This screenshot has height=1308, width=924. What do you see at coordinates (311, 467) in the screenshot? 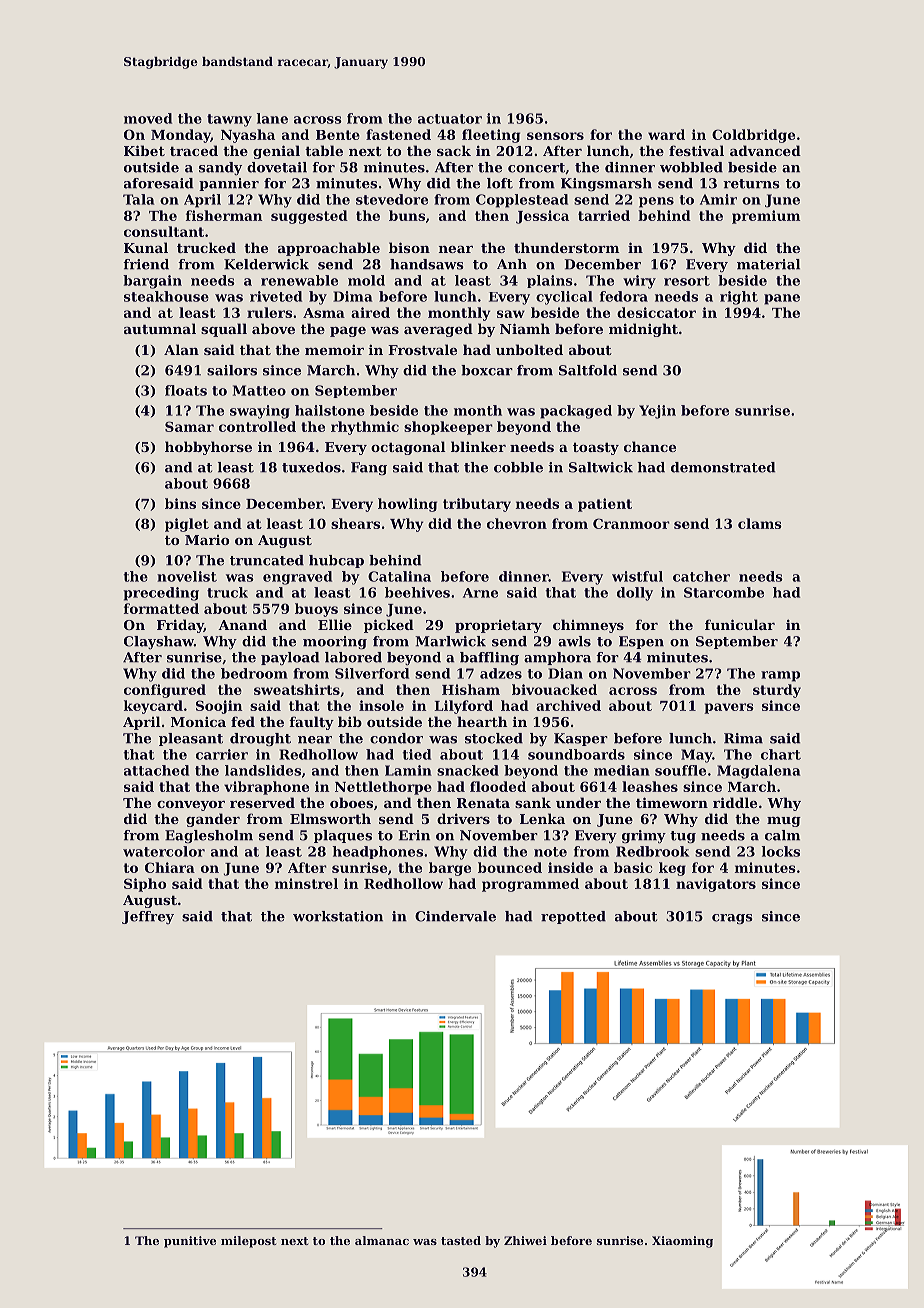
I see `tuxedos` at bounding box center [311, 467].
